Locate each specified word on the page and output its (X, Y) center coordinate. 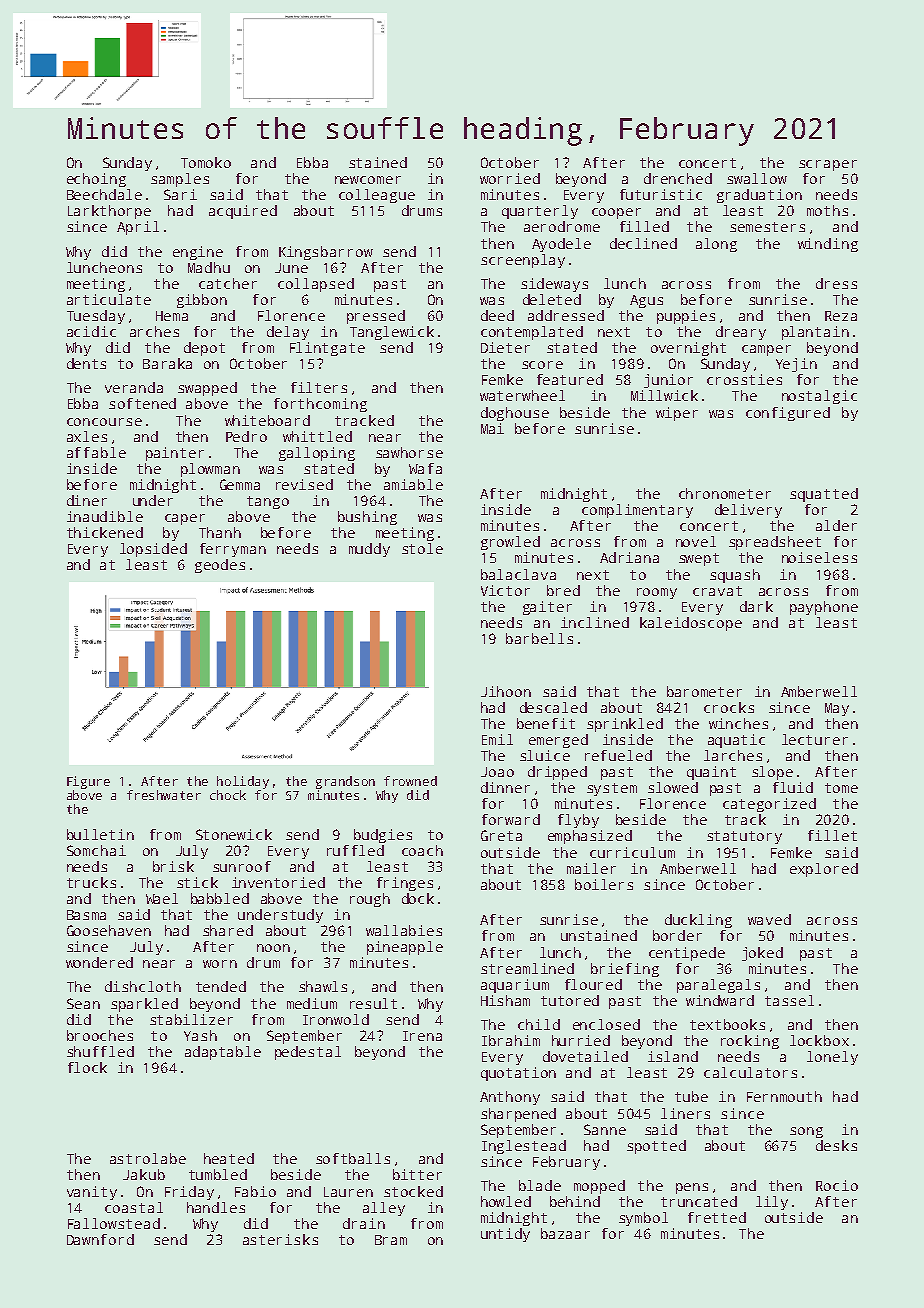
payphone (824, 608)
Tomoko (206, 162)
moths (827, 210)
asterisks (280, 1239)
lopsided (153, 550)
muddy (369, 550)
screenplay (523, 261)
